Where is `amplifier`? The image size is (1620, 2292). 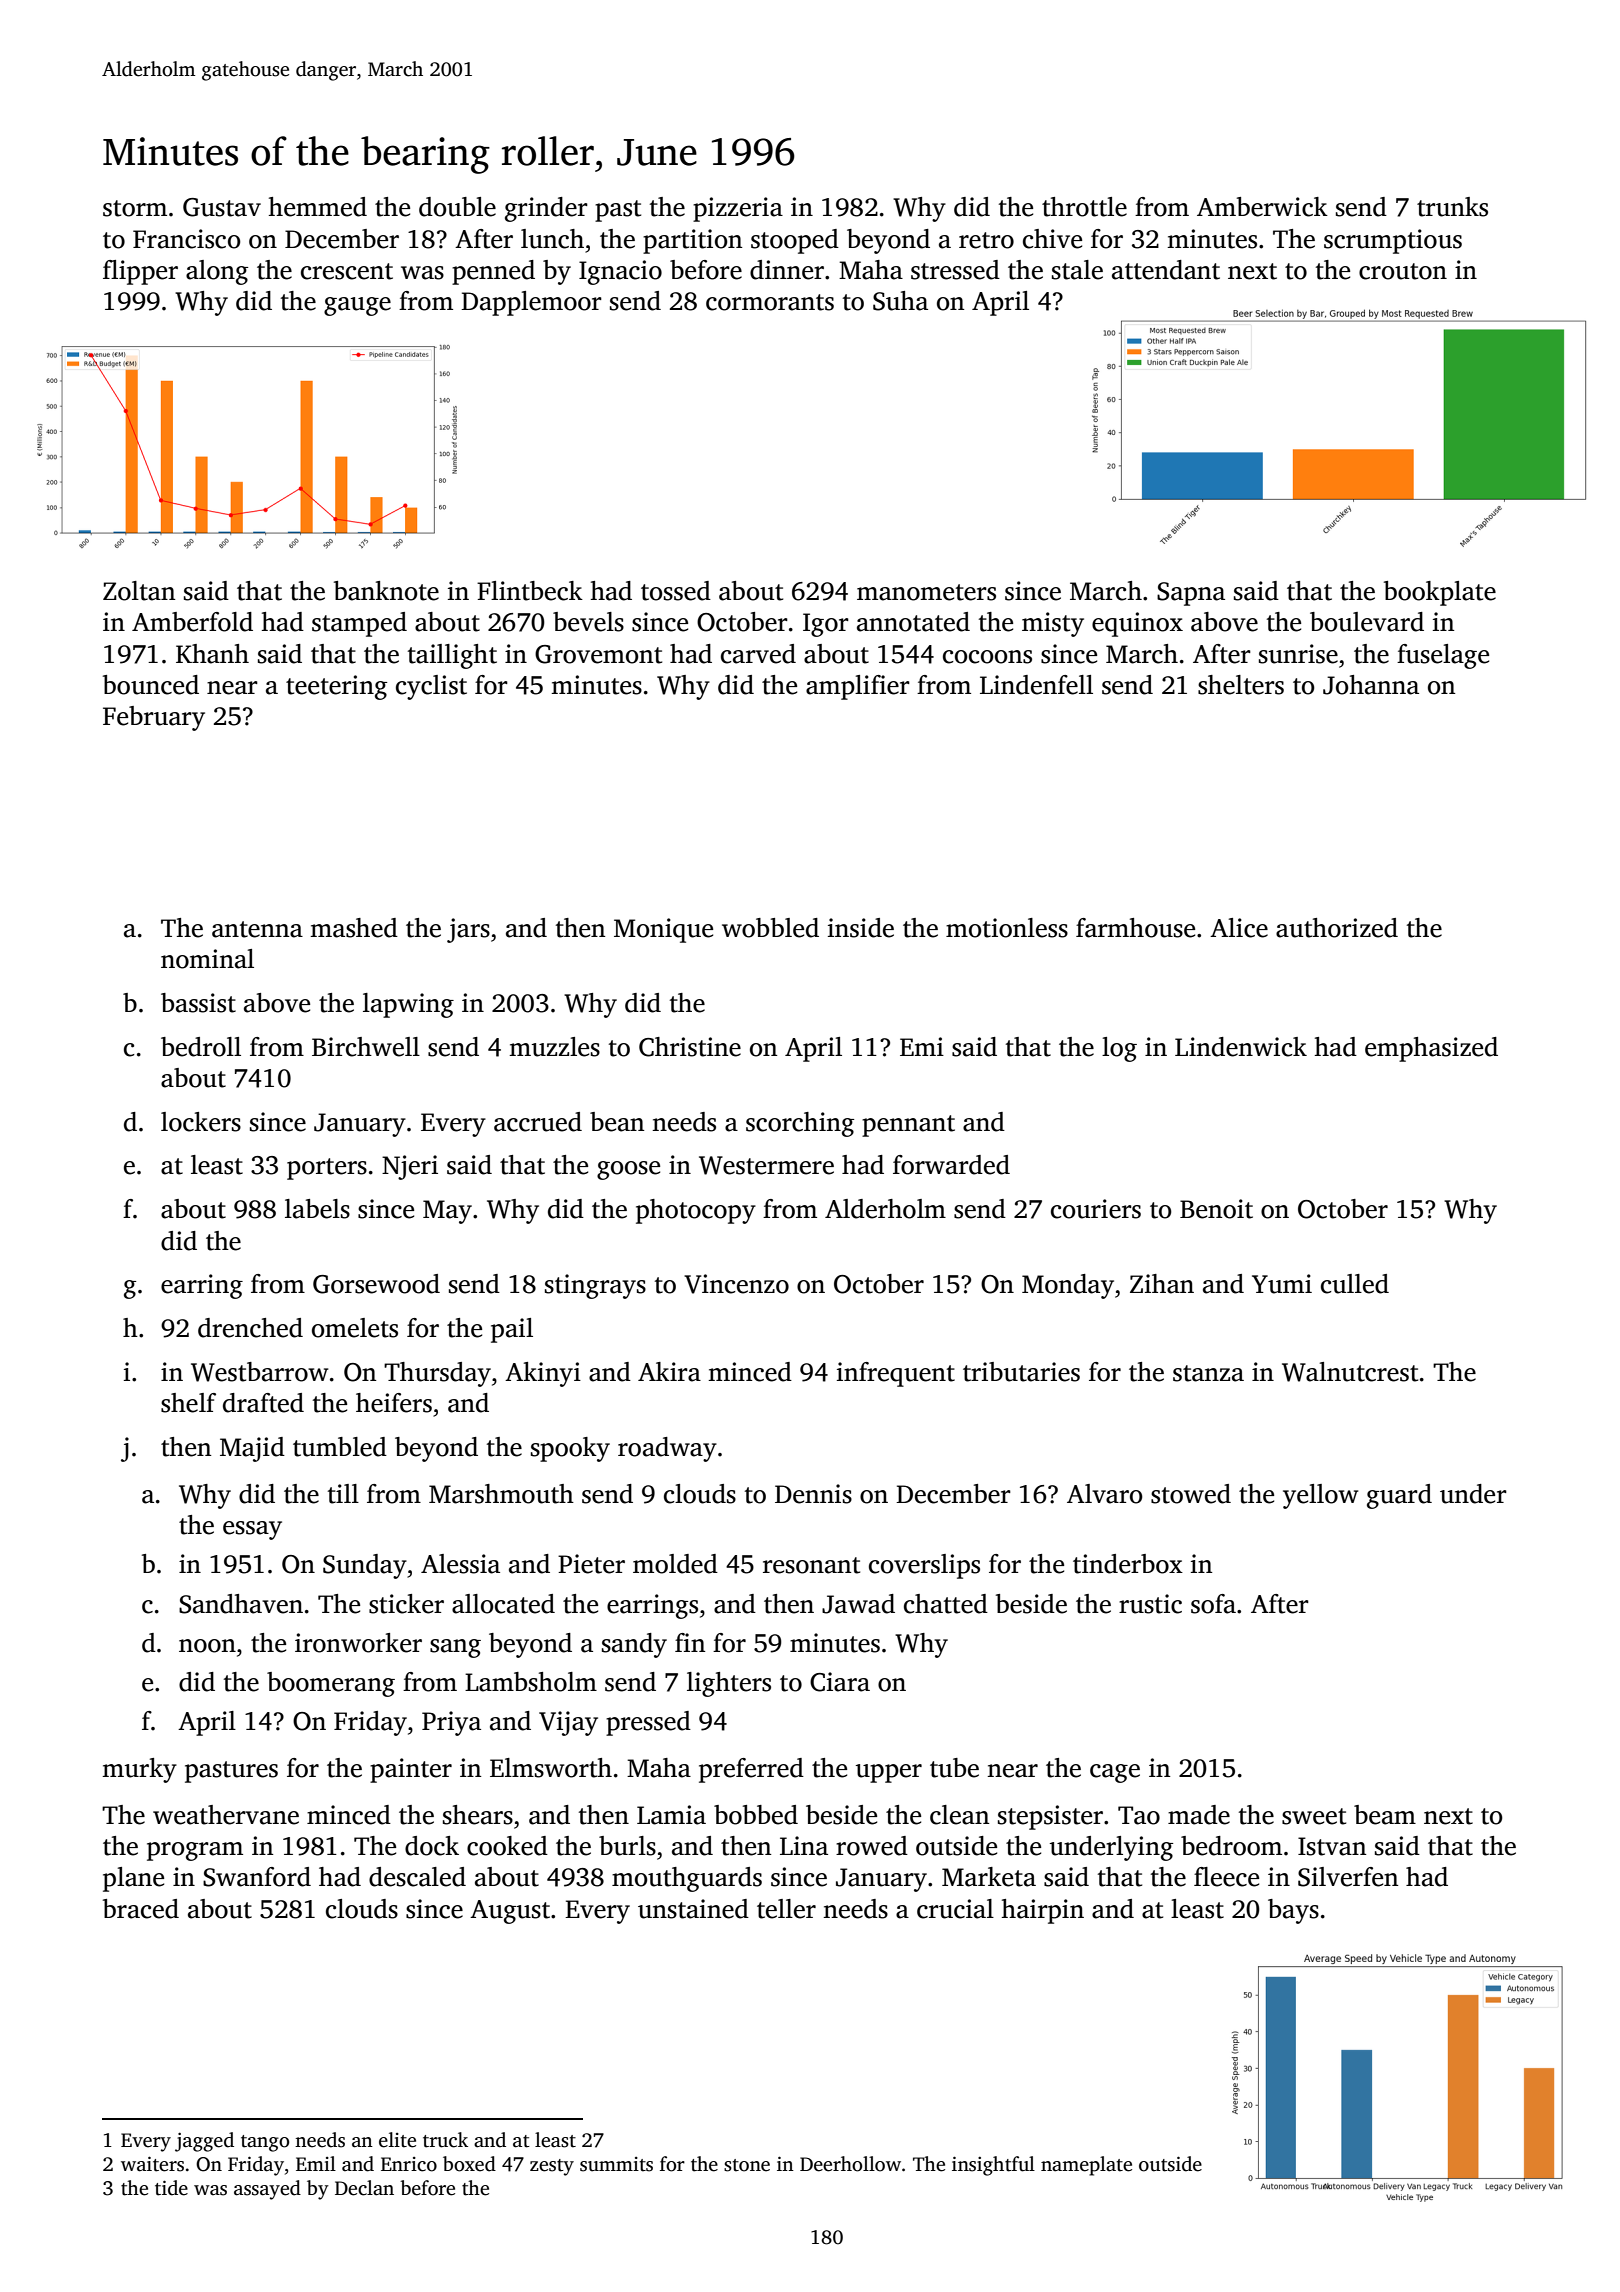 amplifier is located at coordinates (858, 687).
